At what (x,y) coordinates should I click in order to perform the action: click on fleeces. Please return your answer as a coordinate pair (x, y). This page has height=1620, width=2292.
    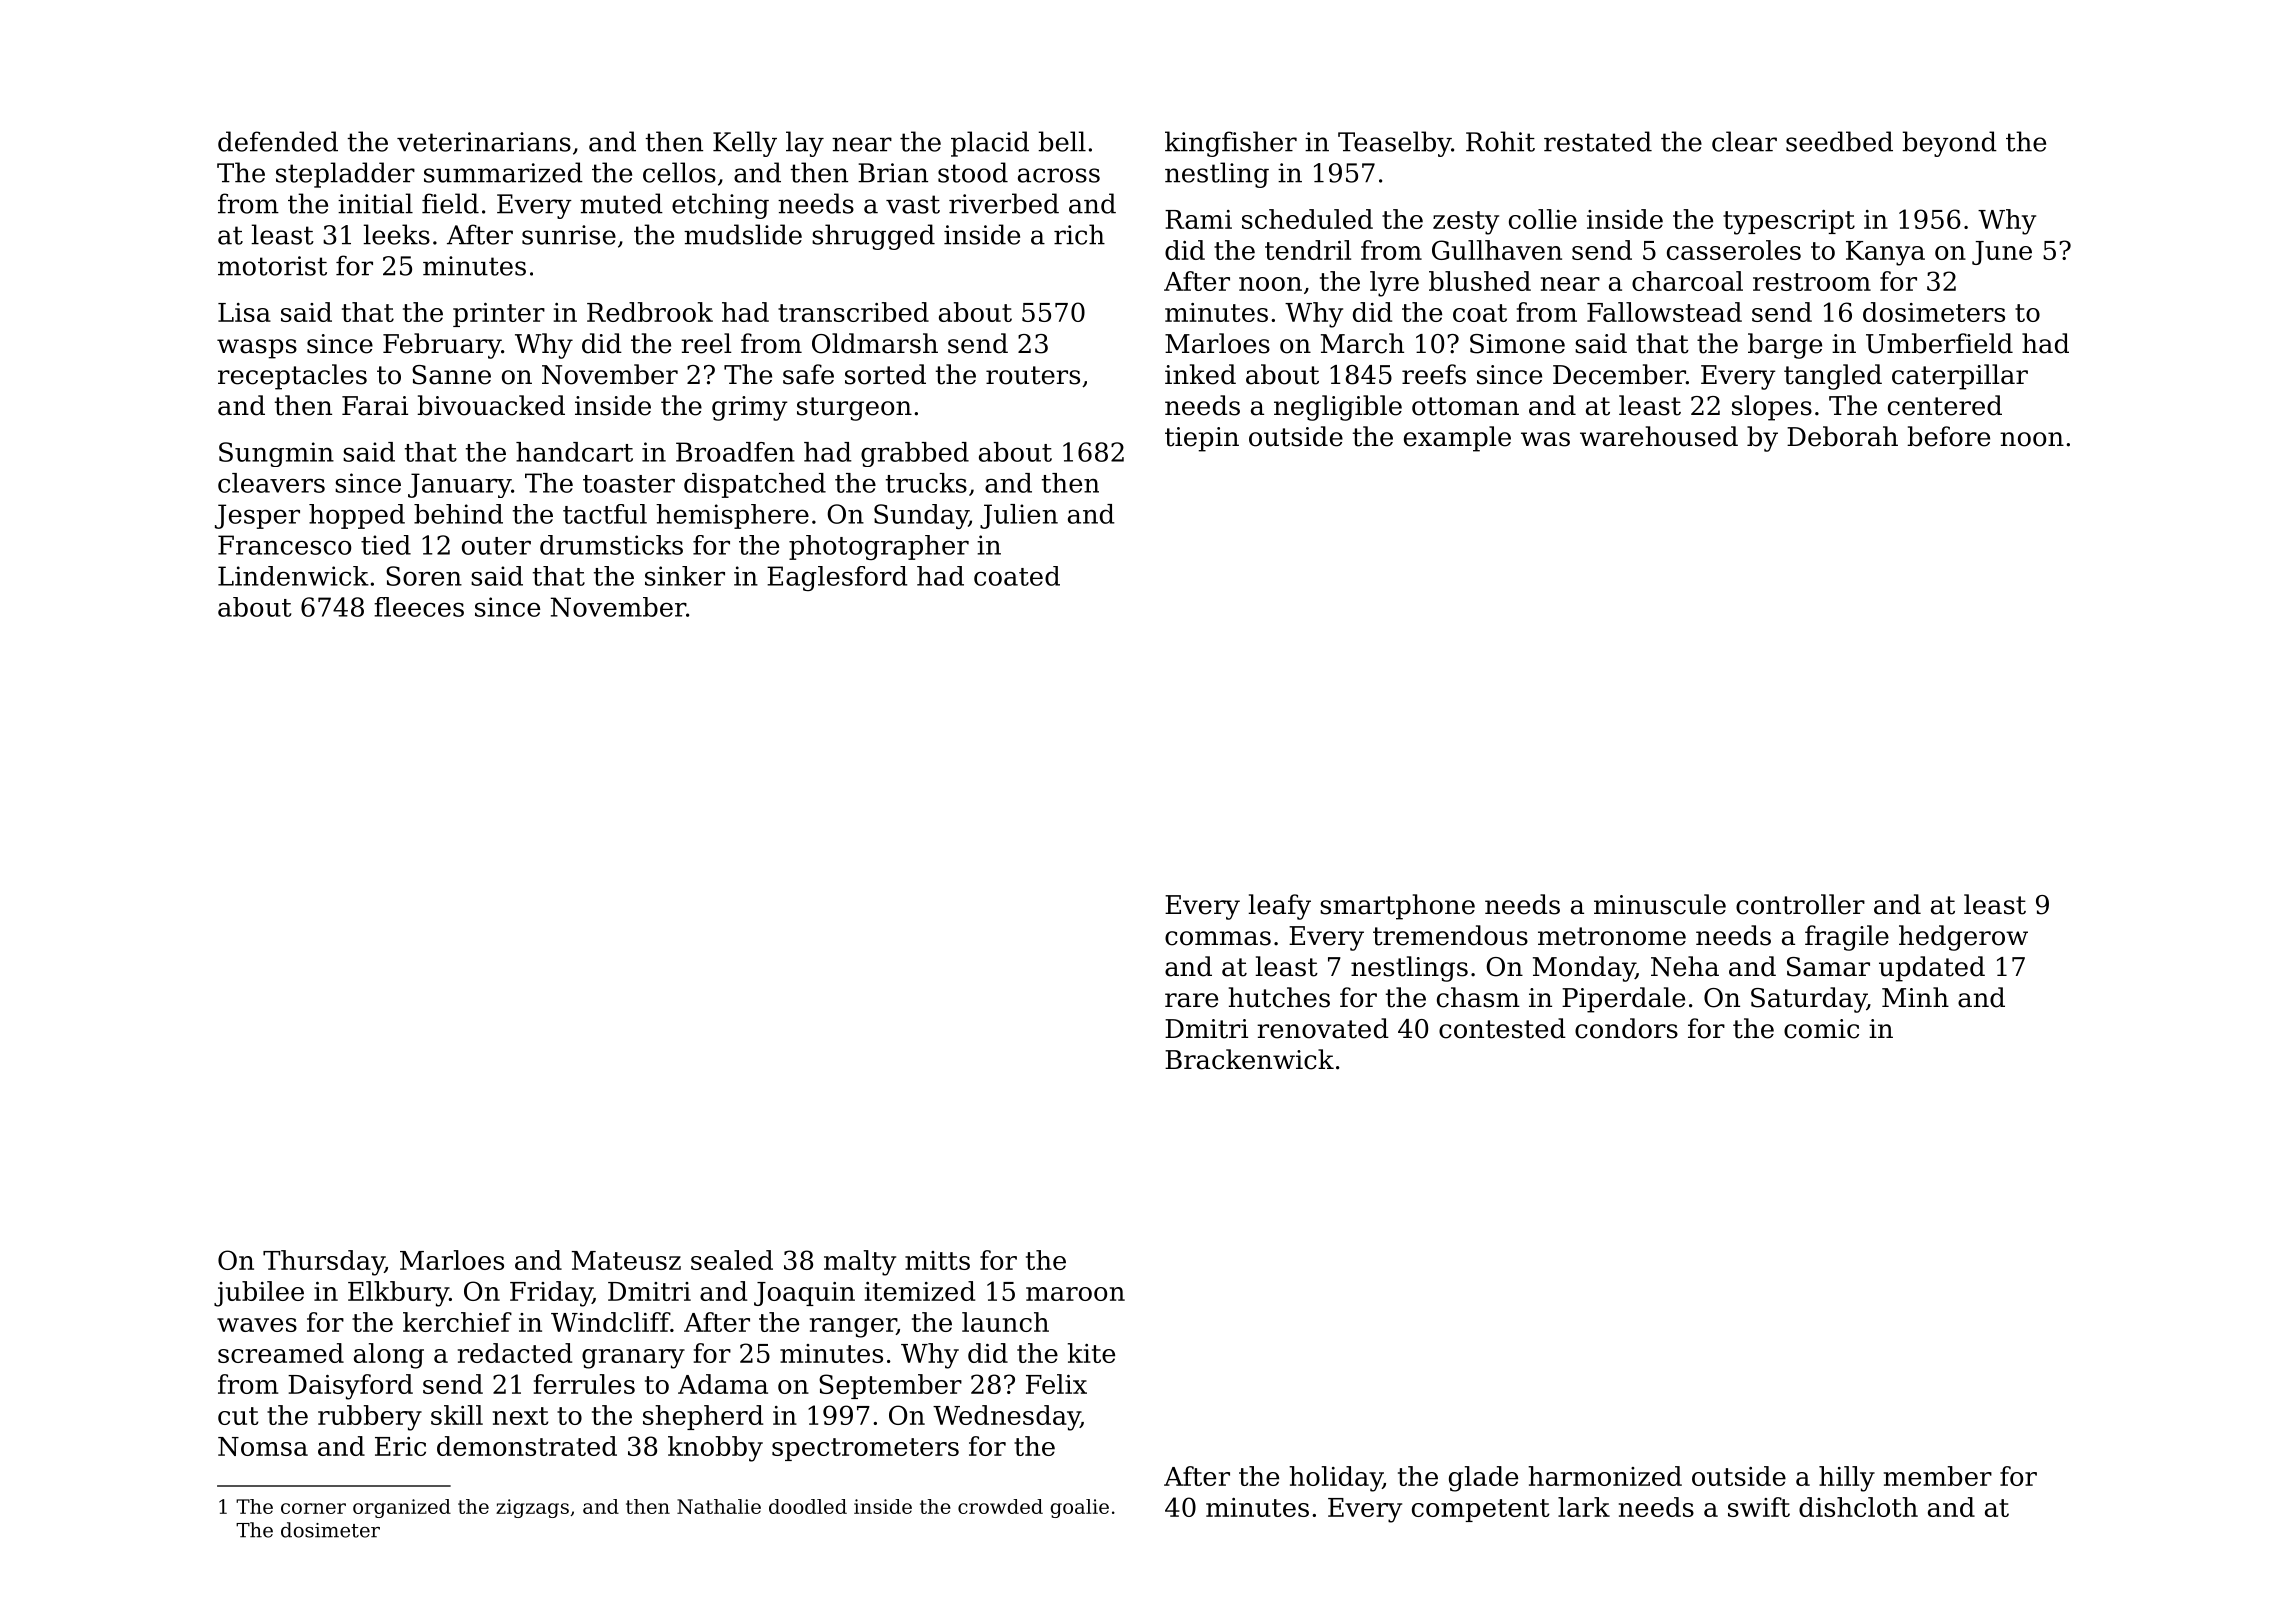
    Looking at the image, I should click on (419, 607).
